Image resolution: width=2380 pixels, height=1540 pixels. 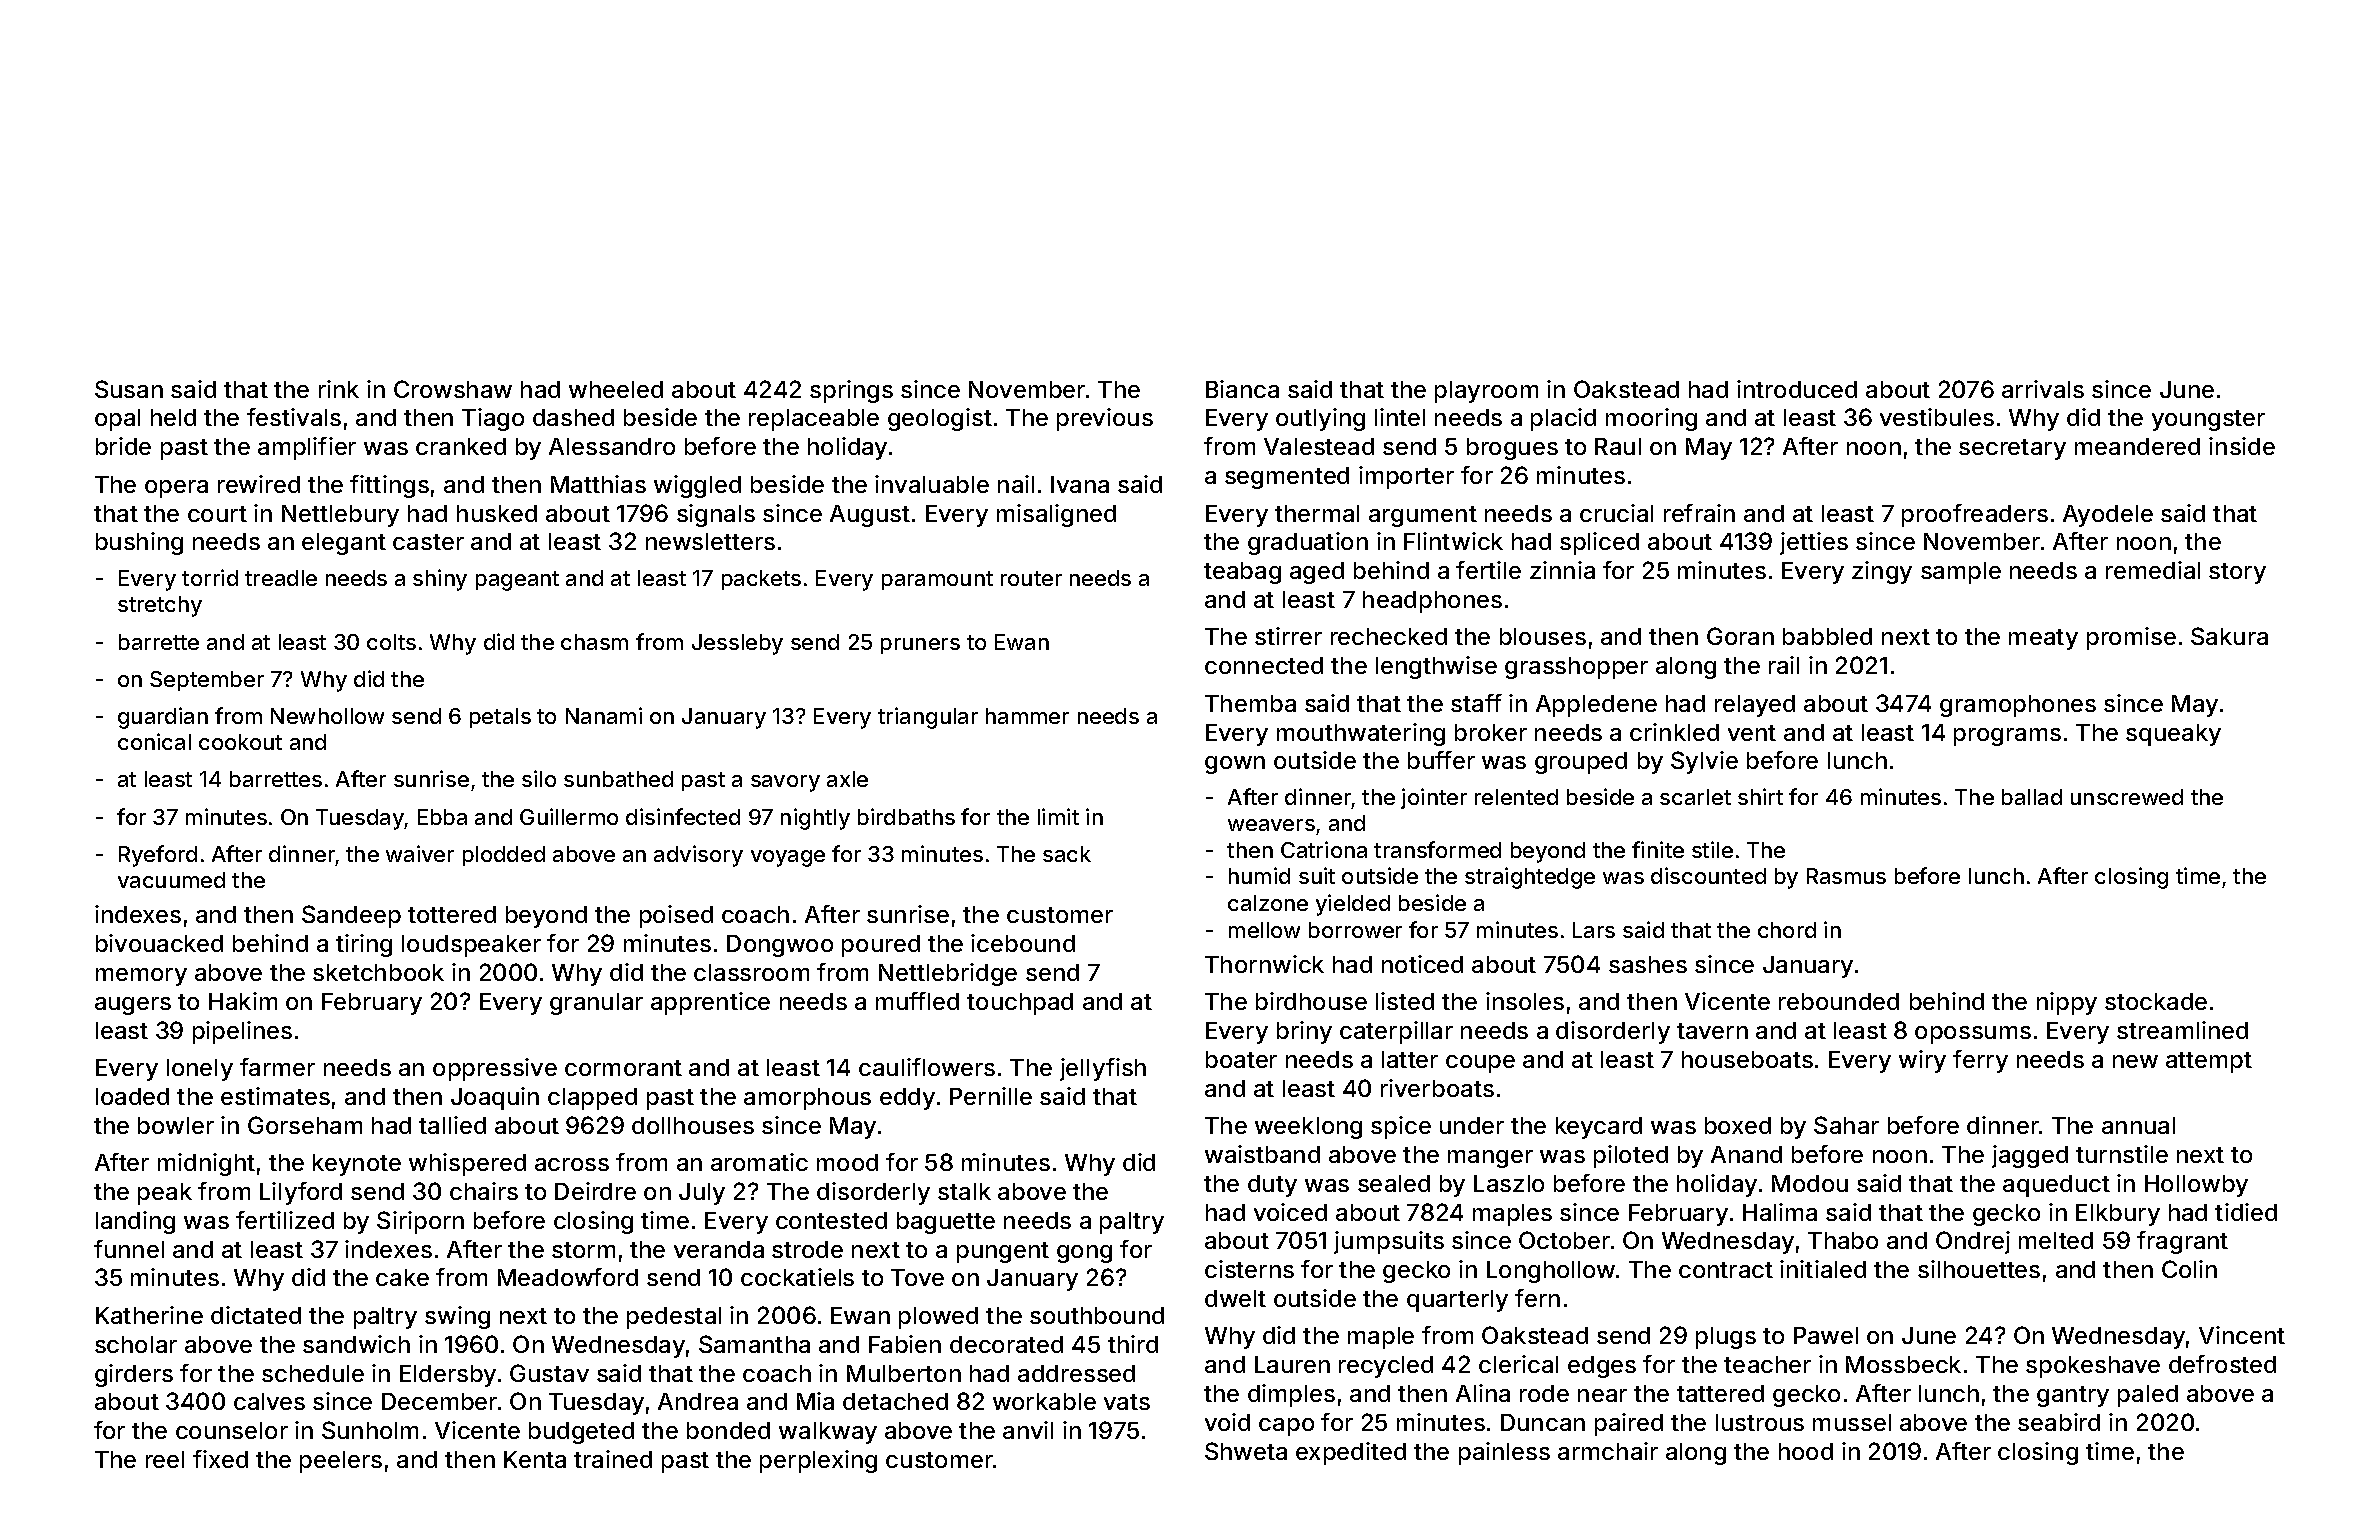 I want to click on gramophones, so click(x=2018, y=706).
